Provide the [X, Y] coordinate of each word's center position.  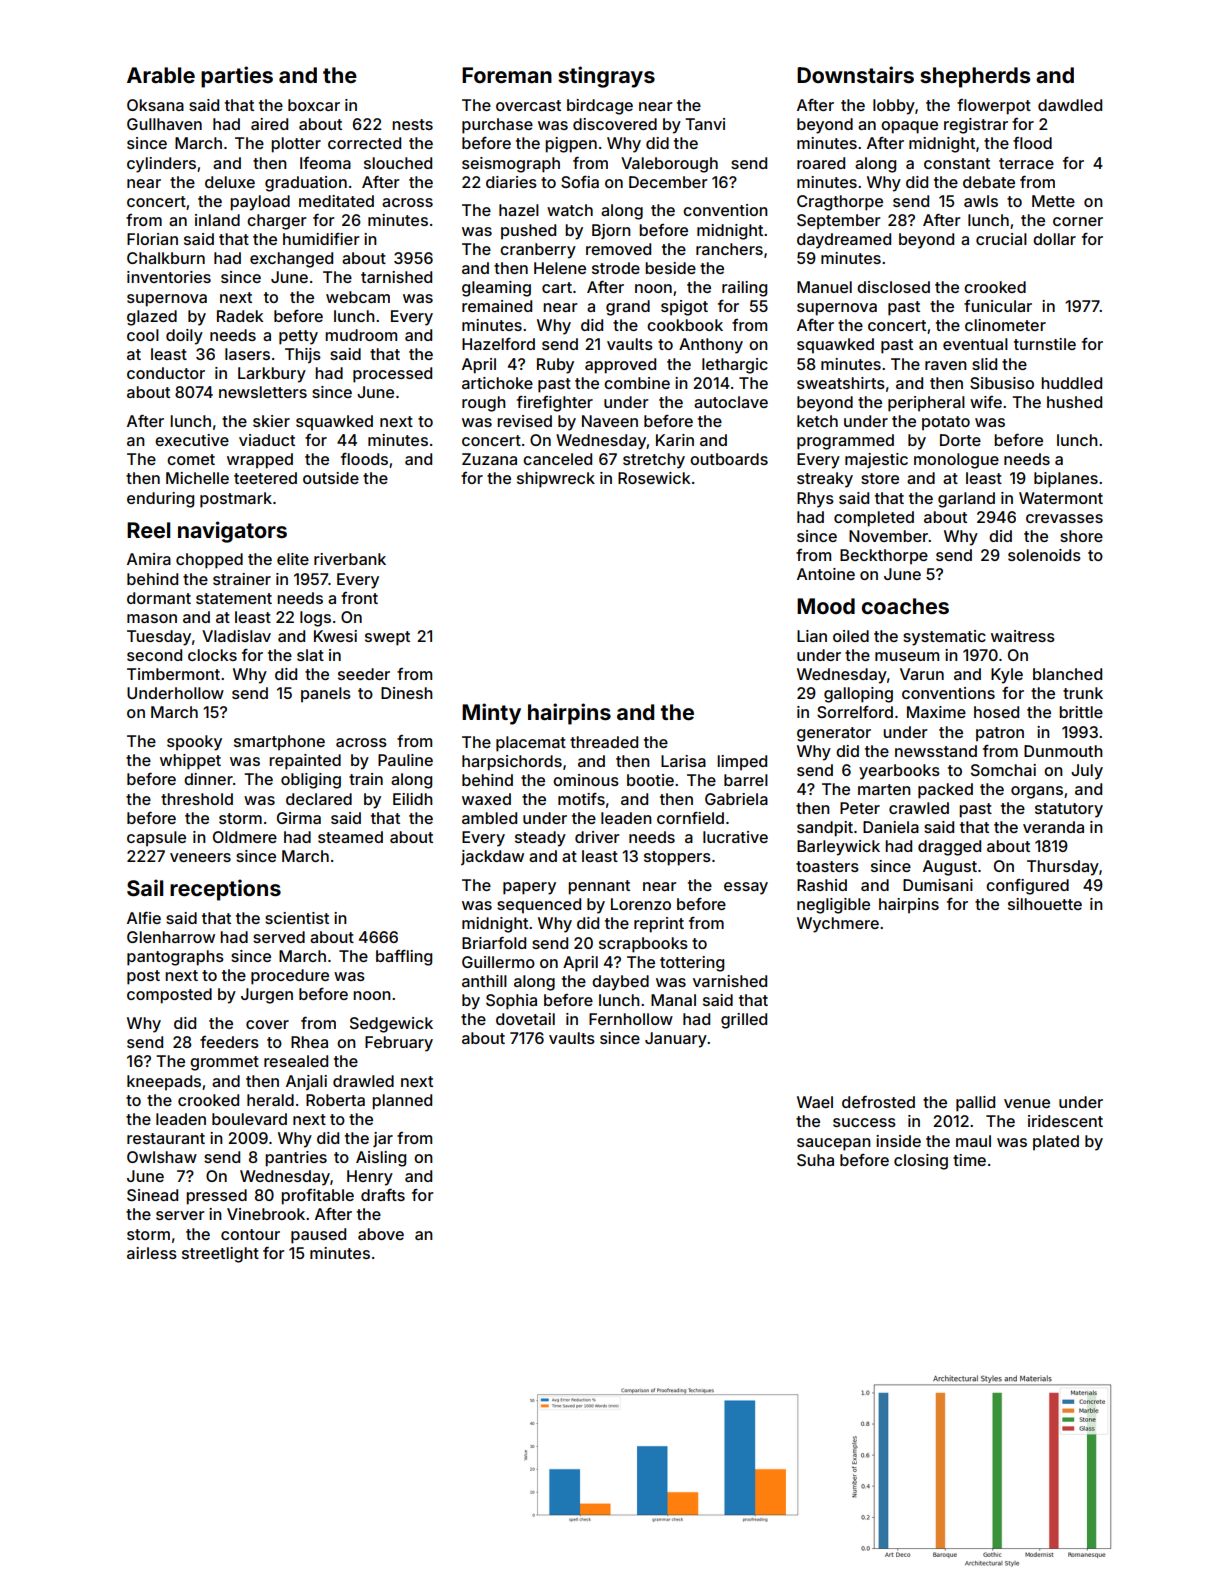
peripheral [926, 404]
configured [1027, 887]
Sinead [152, 1195]
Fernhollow [631, 1019]
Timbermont [173, 674]
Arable [161, 75]
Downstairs [855, 74]
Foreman [507, 75]
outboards [729, 459]
